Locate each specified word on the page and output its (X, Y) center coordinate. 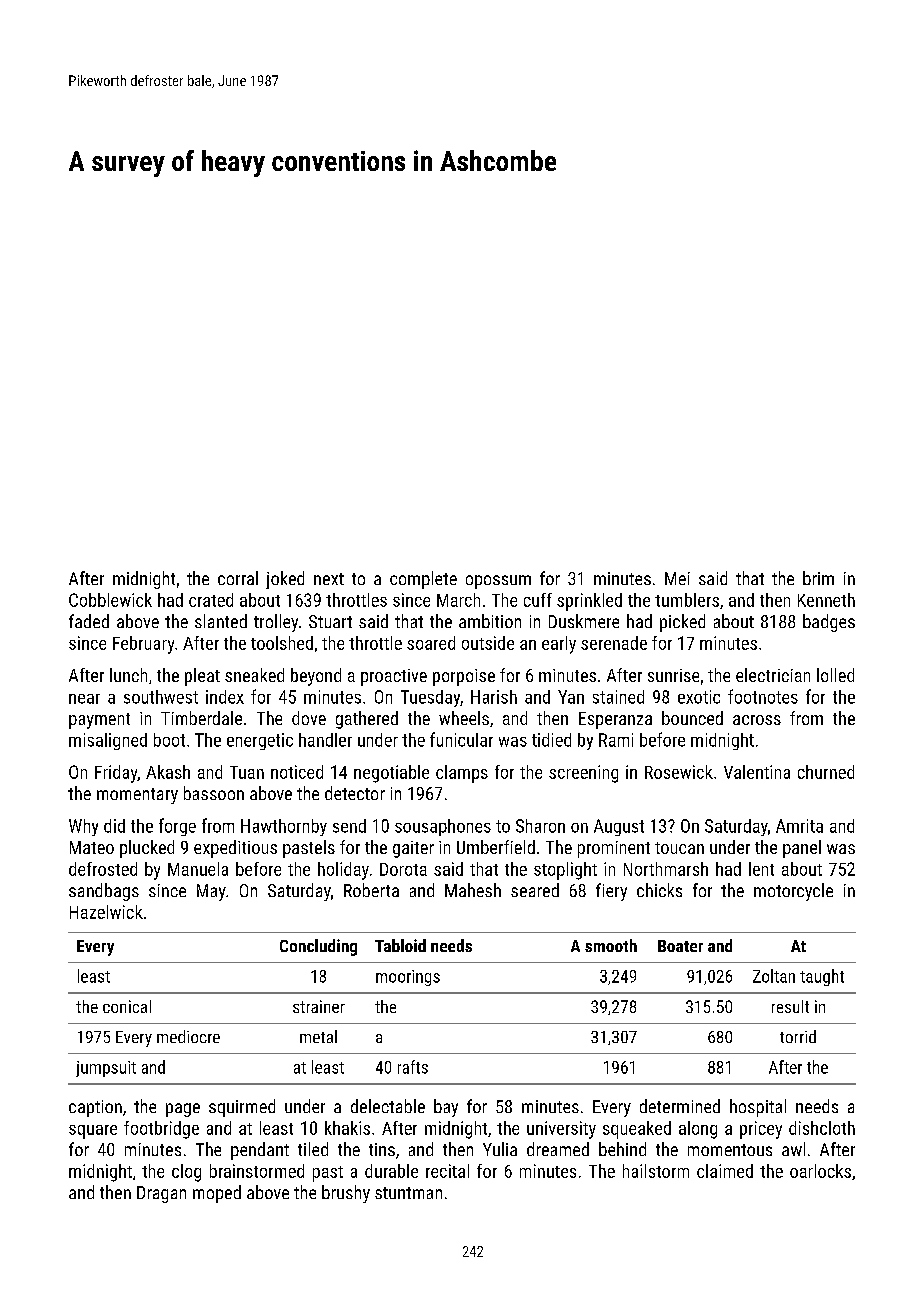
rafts (413, 1067)
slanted (221, 621)
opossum (498, 582)
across (757, 720)
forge (177, 827)
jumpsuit (106, 1069)
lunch (128, 675)
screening (583, 774)
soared (431, 643)
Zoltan (774, 976)
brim (818, 578)
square (93, 1132)
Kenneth (826, 600)
